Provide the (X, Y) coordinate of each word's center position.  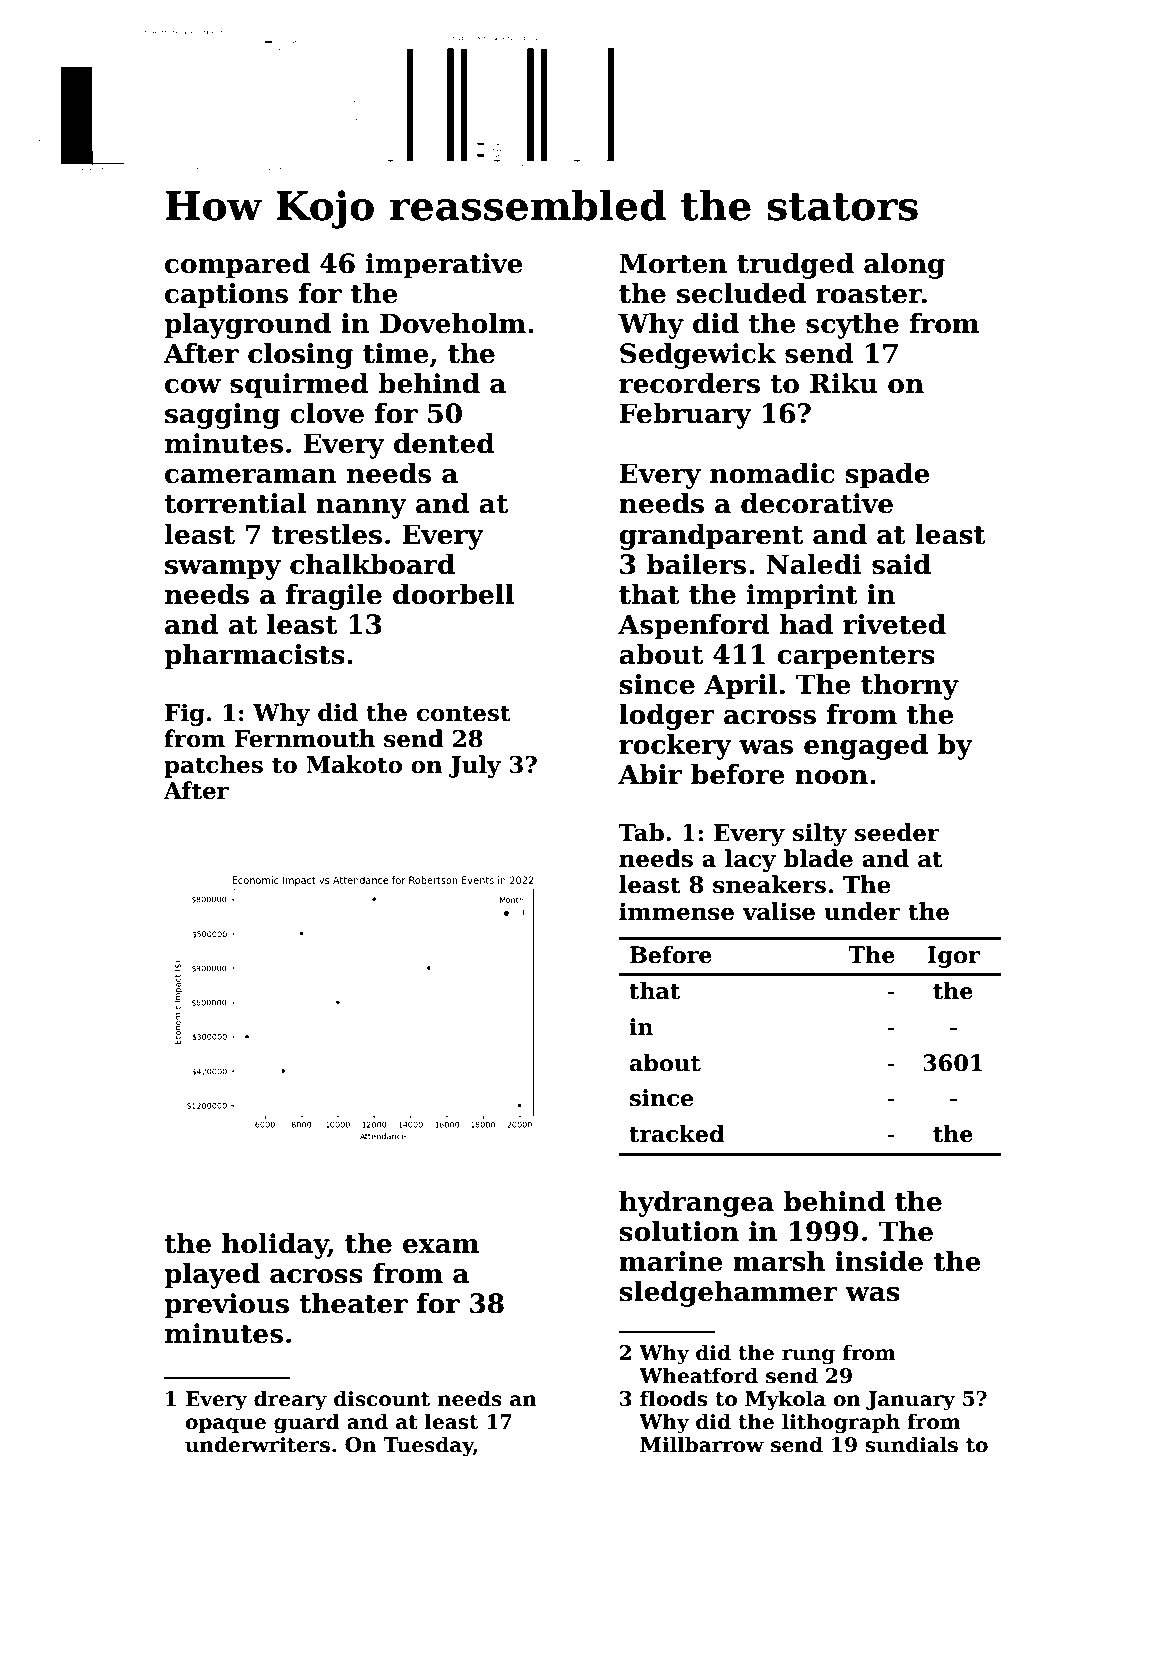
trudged (795, 266)
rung (808, 1357)
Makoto (354, 764)
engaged (866, 747)
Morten (673, 263)
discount (382, 1398)
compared (237, 266)
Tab (641, 832)
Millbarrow (702, 1444)
